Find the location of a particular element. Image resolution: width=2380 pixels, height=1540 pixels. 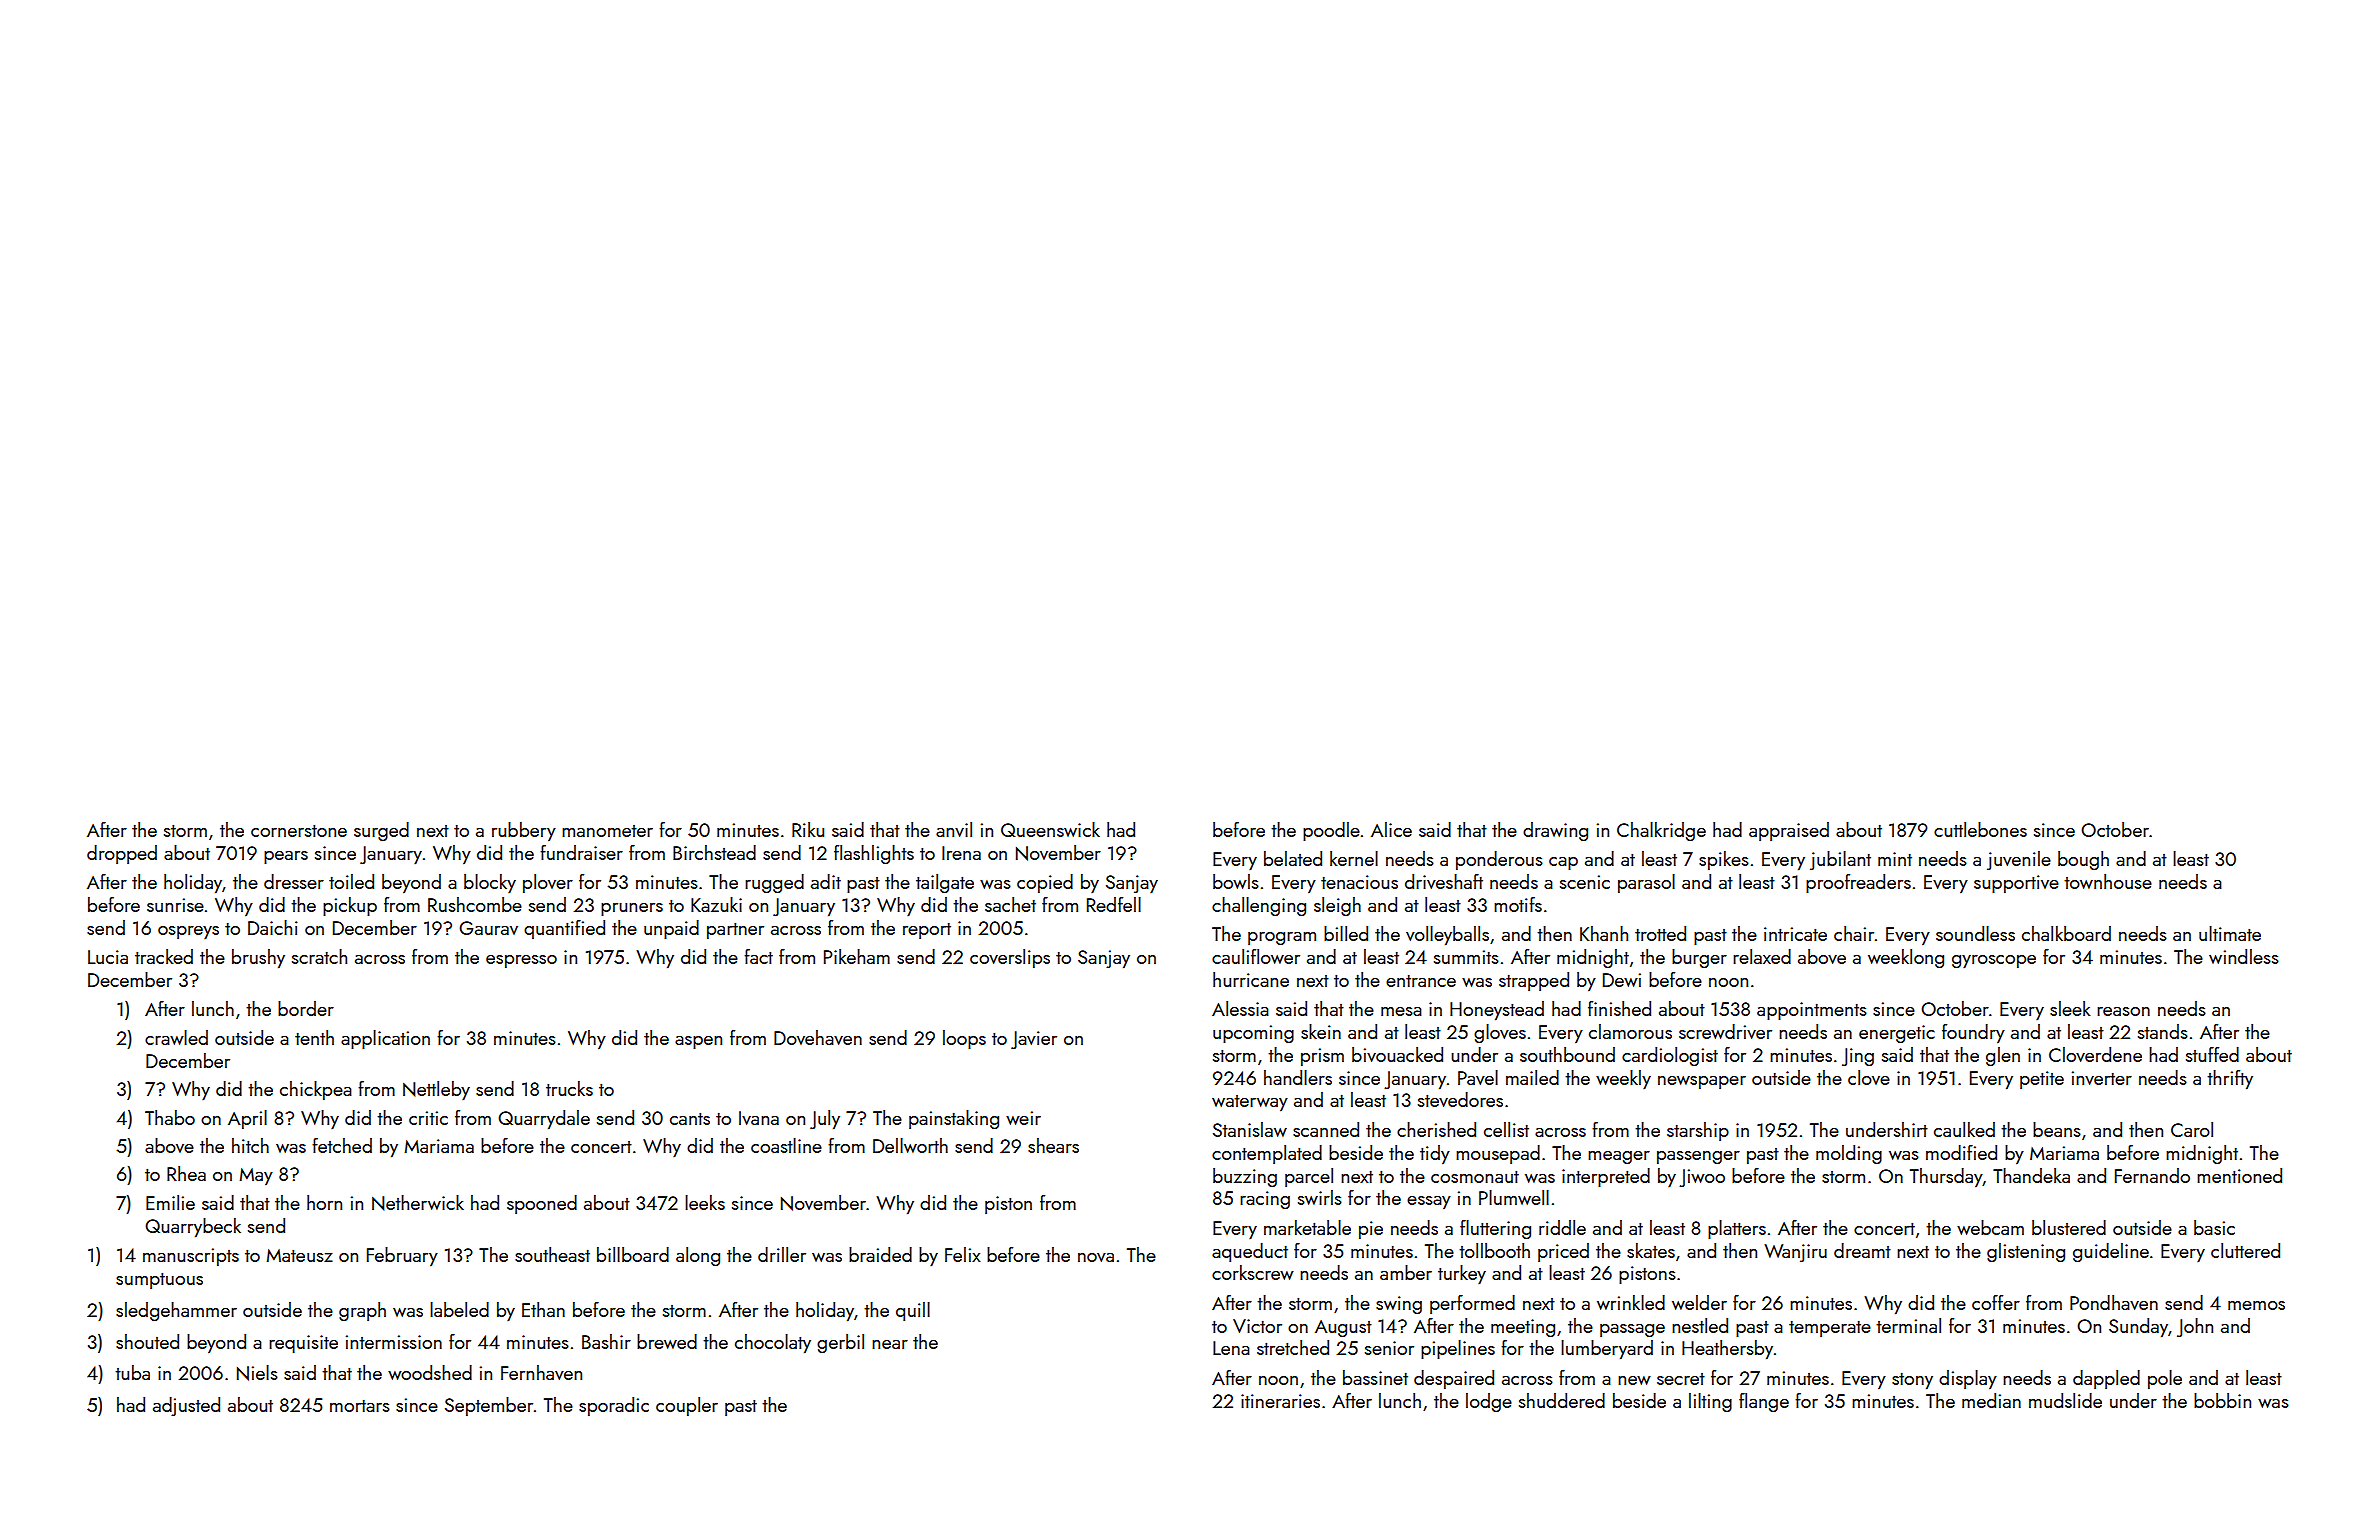

Thabo is located at coordinates (170, 1117).
